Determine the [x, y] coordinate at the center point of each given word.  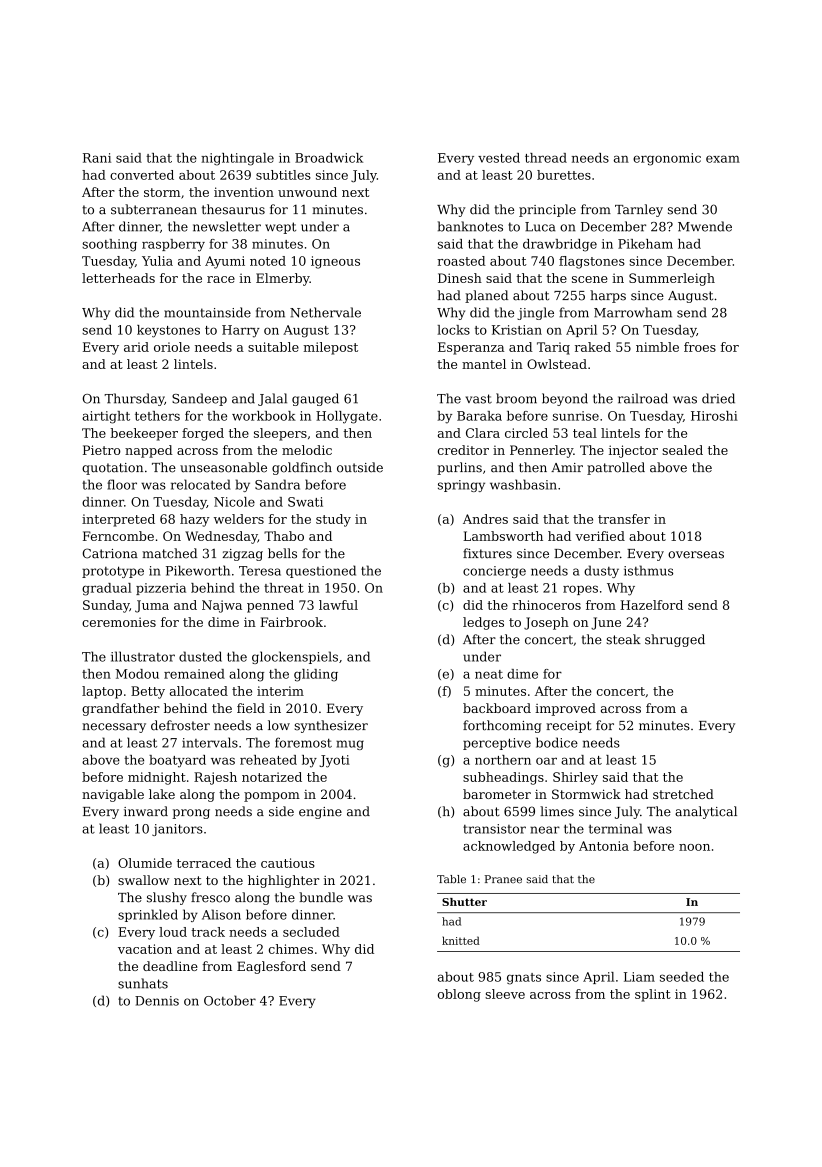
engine [320, 813]
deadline [170, 966]
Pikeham [645, 244]
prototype [113, 572]
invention [244, 192]
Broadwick [329, 158]
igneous [335, 262]
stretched [683, 794]
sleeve [505, 994]
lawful [338, 605]
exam [723, 159]
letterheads [118, 278]
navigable [113, 795]
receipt [568, 727]
